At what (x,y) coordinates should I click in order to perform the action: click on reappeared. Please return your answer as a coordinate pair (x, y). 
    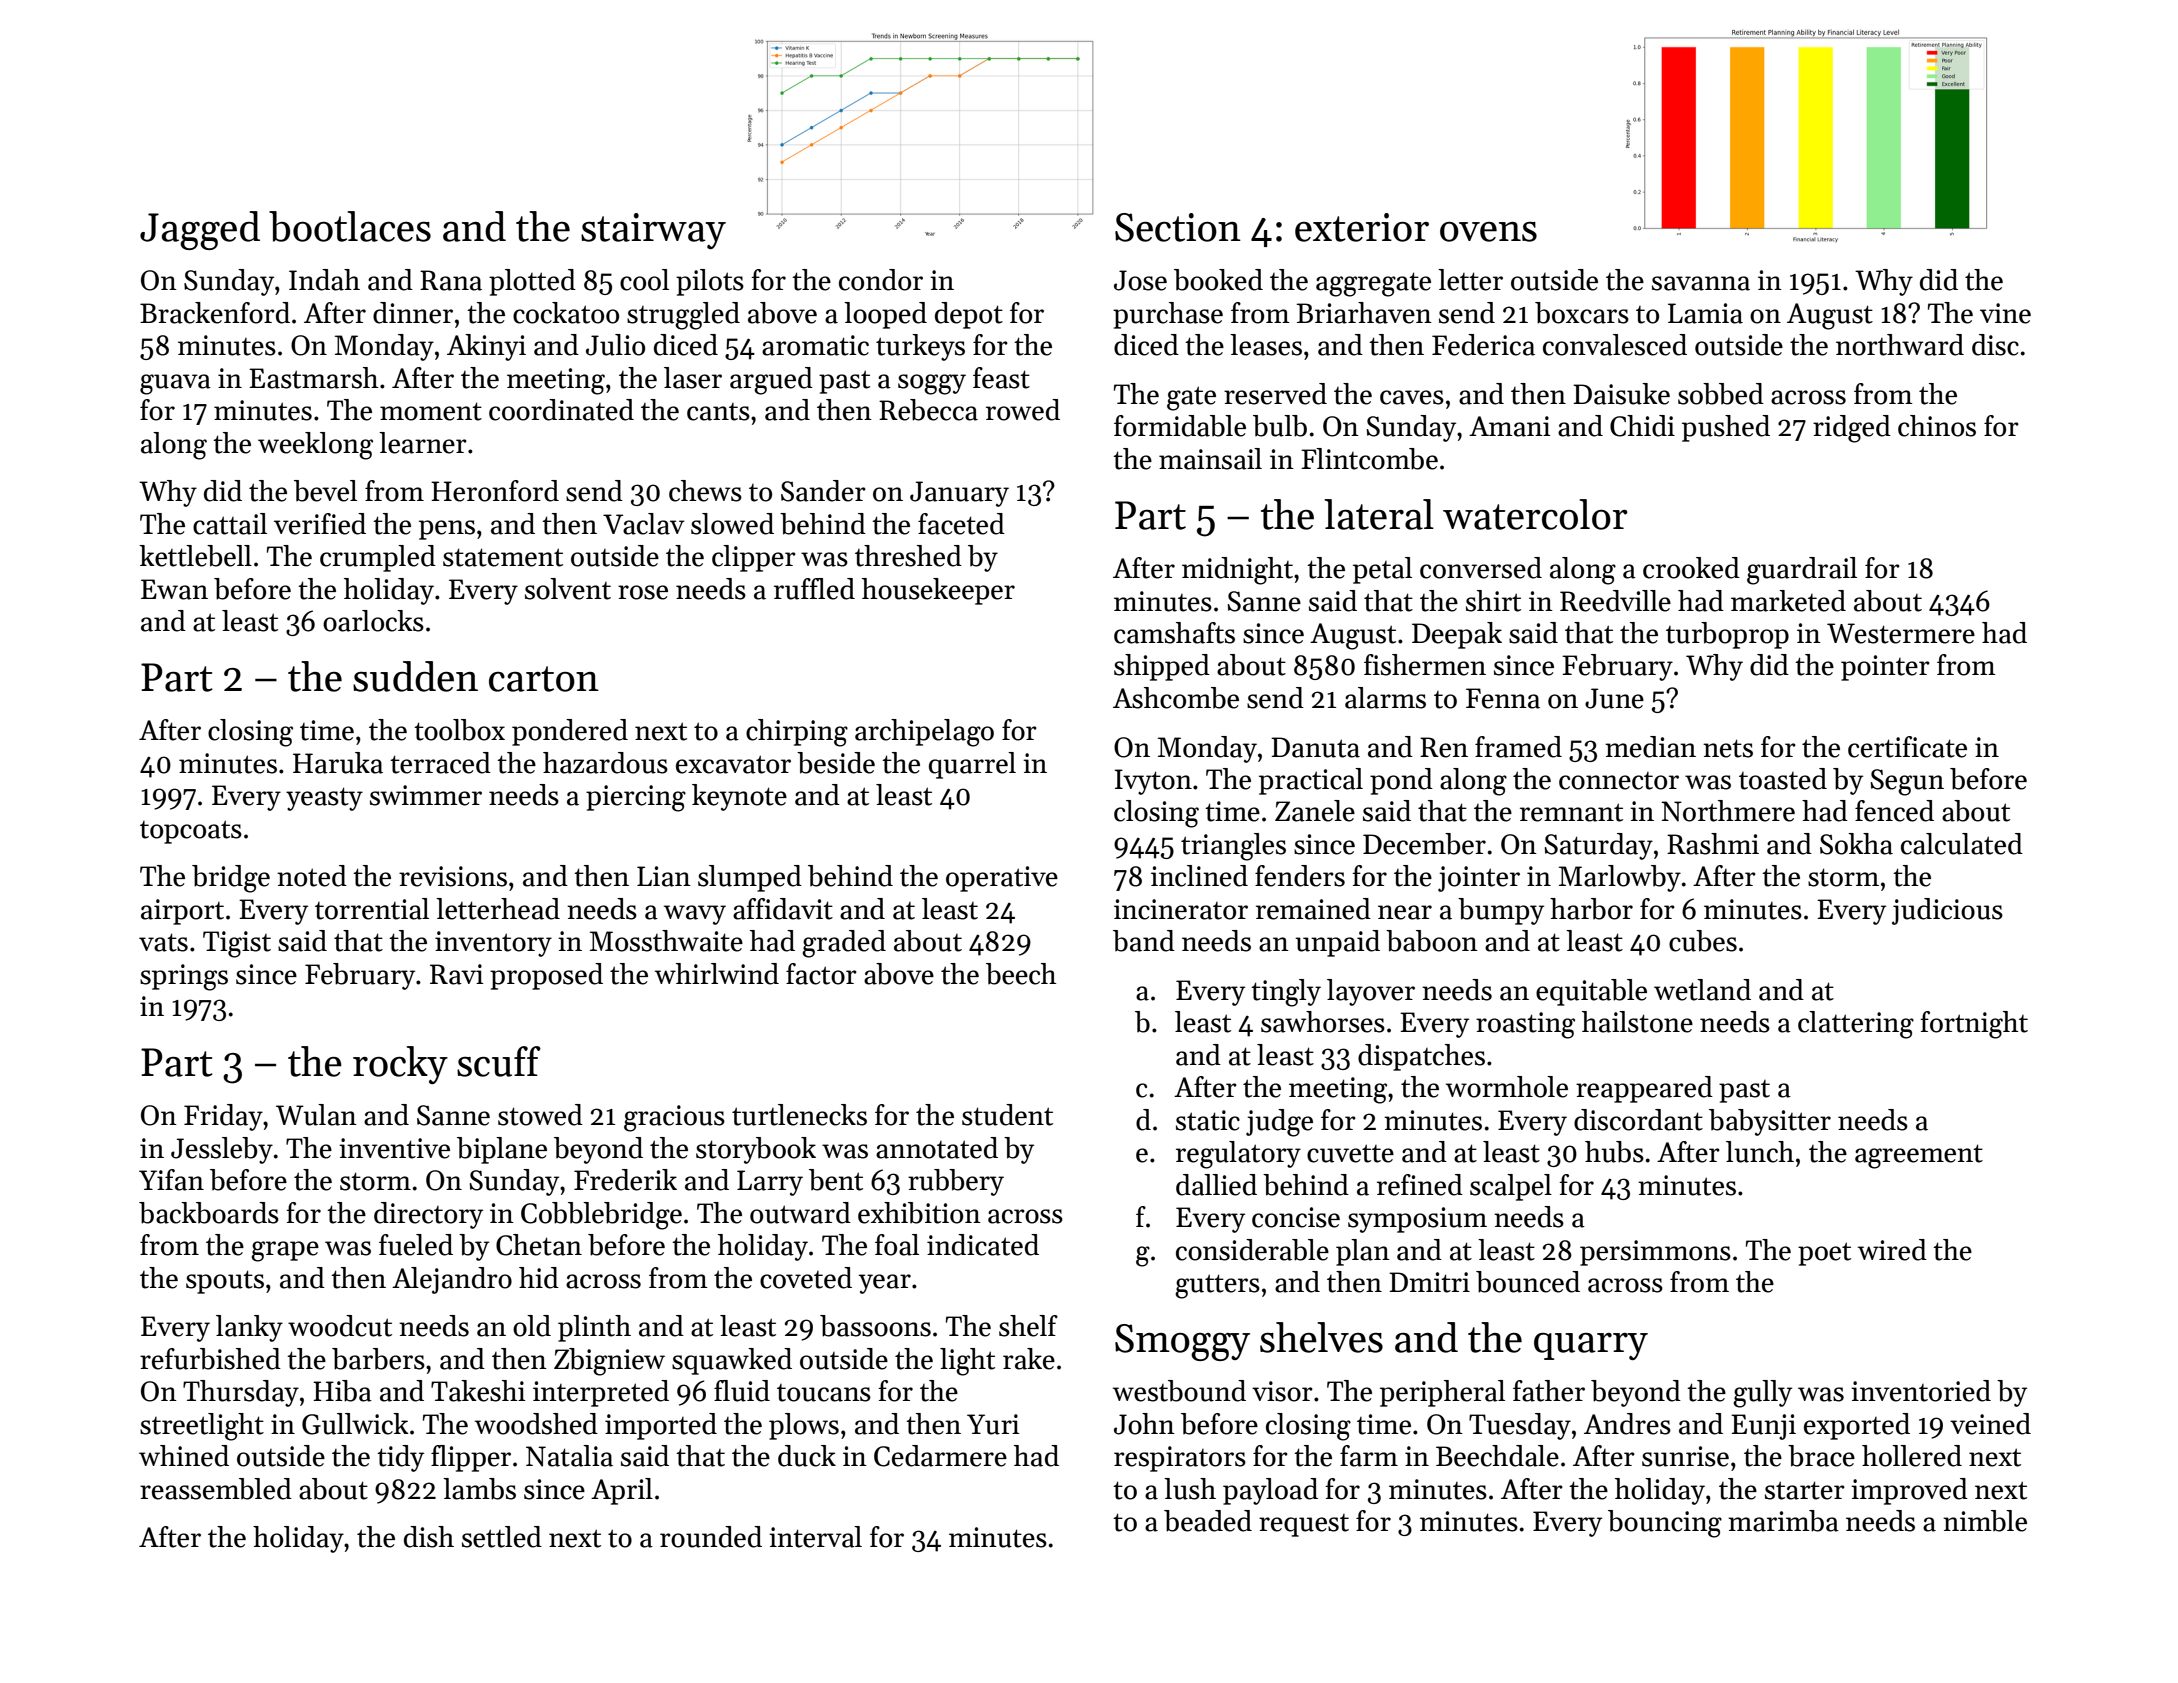
    Looking at the image, I should click on (1644, 1089).
